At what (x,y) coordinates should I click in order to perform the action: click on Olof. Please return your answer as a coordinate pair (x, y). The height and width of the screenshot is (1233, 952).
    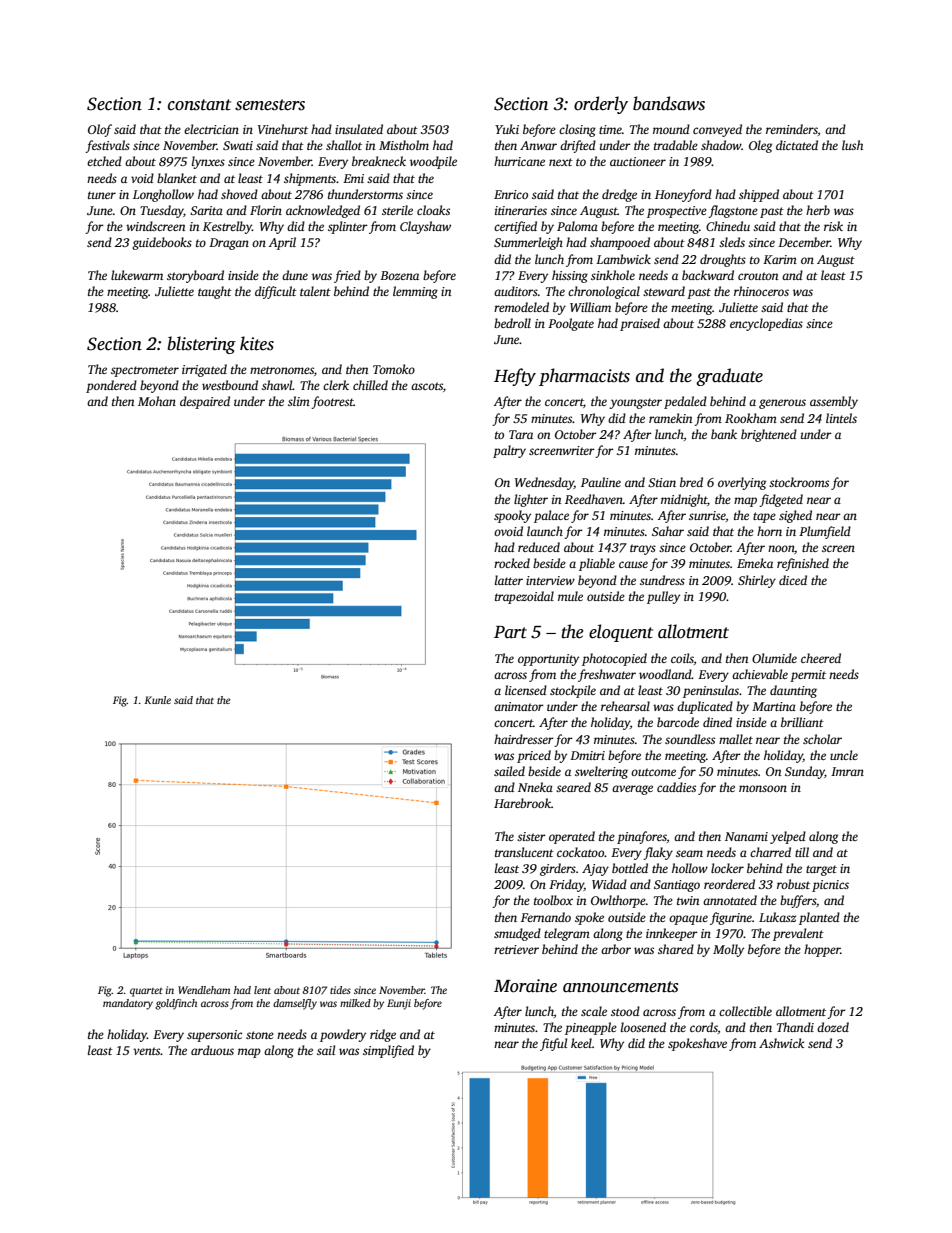
    Looking at the image, I should click on (100, 130).
